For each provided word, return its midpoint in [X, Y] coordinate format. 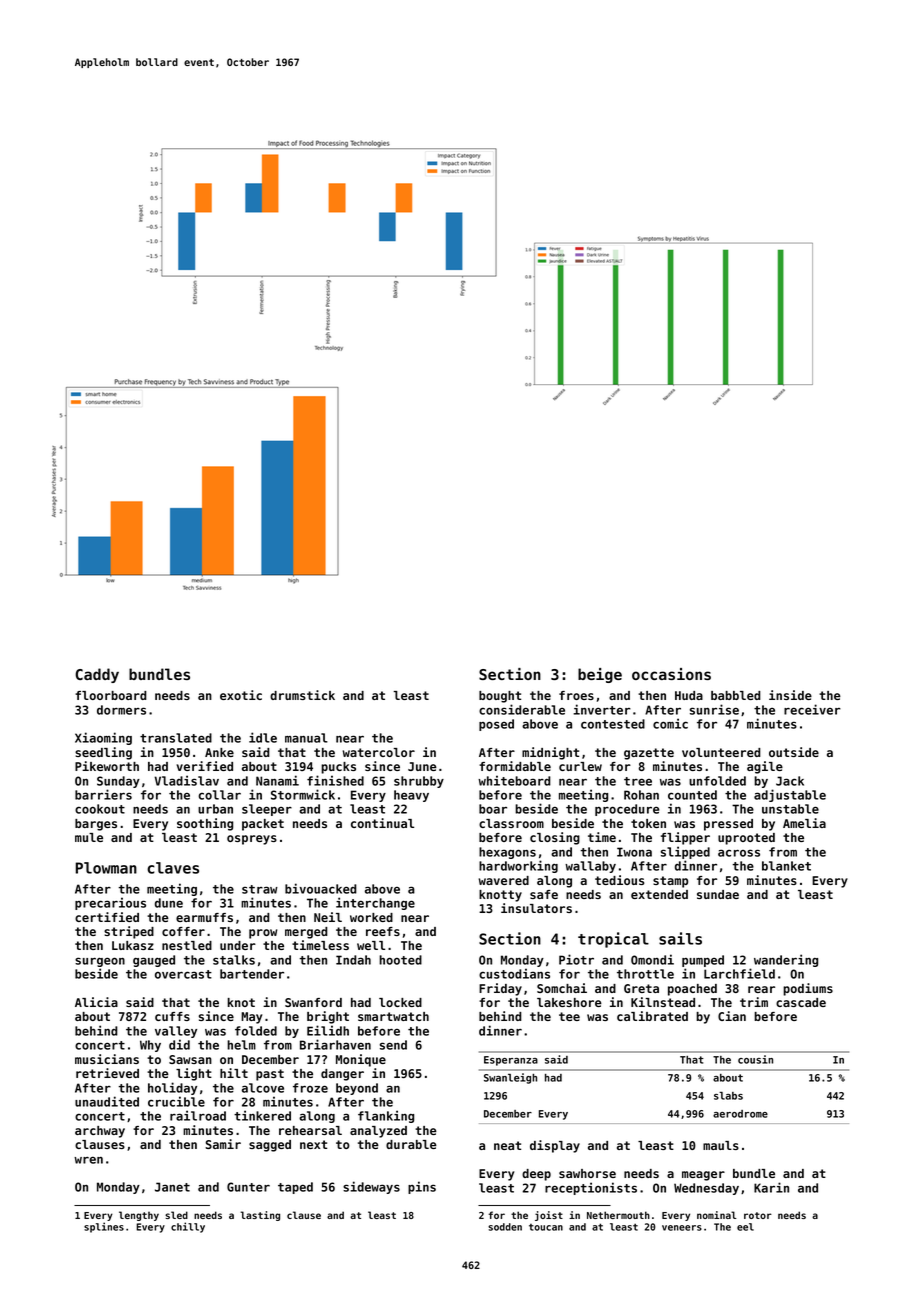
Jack [790, 781]
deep [536, 1175]
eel [745, 1227]
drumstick [302, 695]
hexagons [507, 853]
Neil [328, 917]
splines [104, 1227]
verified [204, 766]
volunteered [721, 752]
